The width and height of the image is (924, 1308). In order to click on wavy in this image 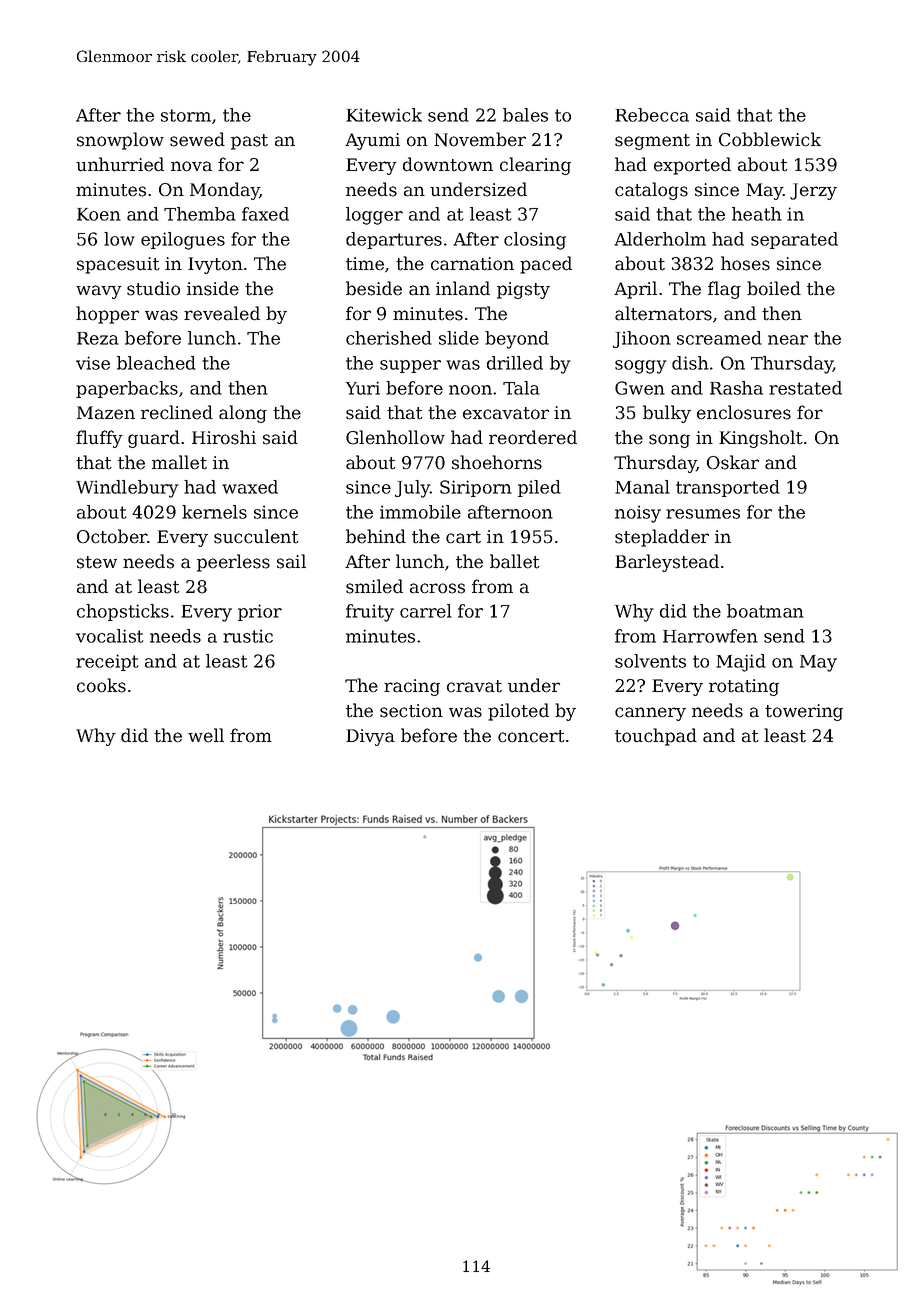, I will do `click(99, 292)`.
